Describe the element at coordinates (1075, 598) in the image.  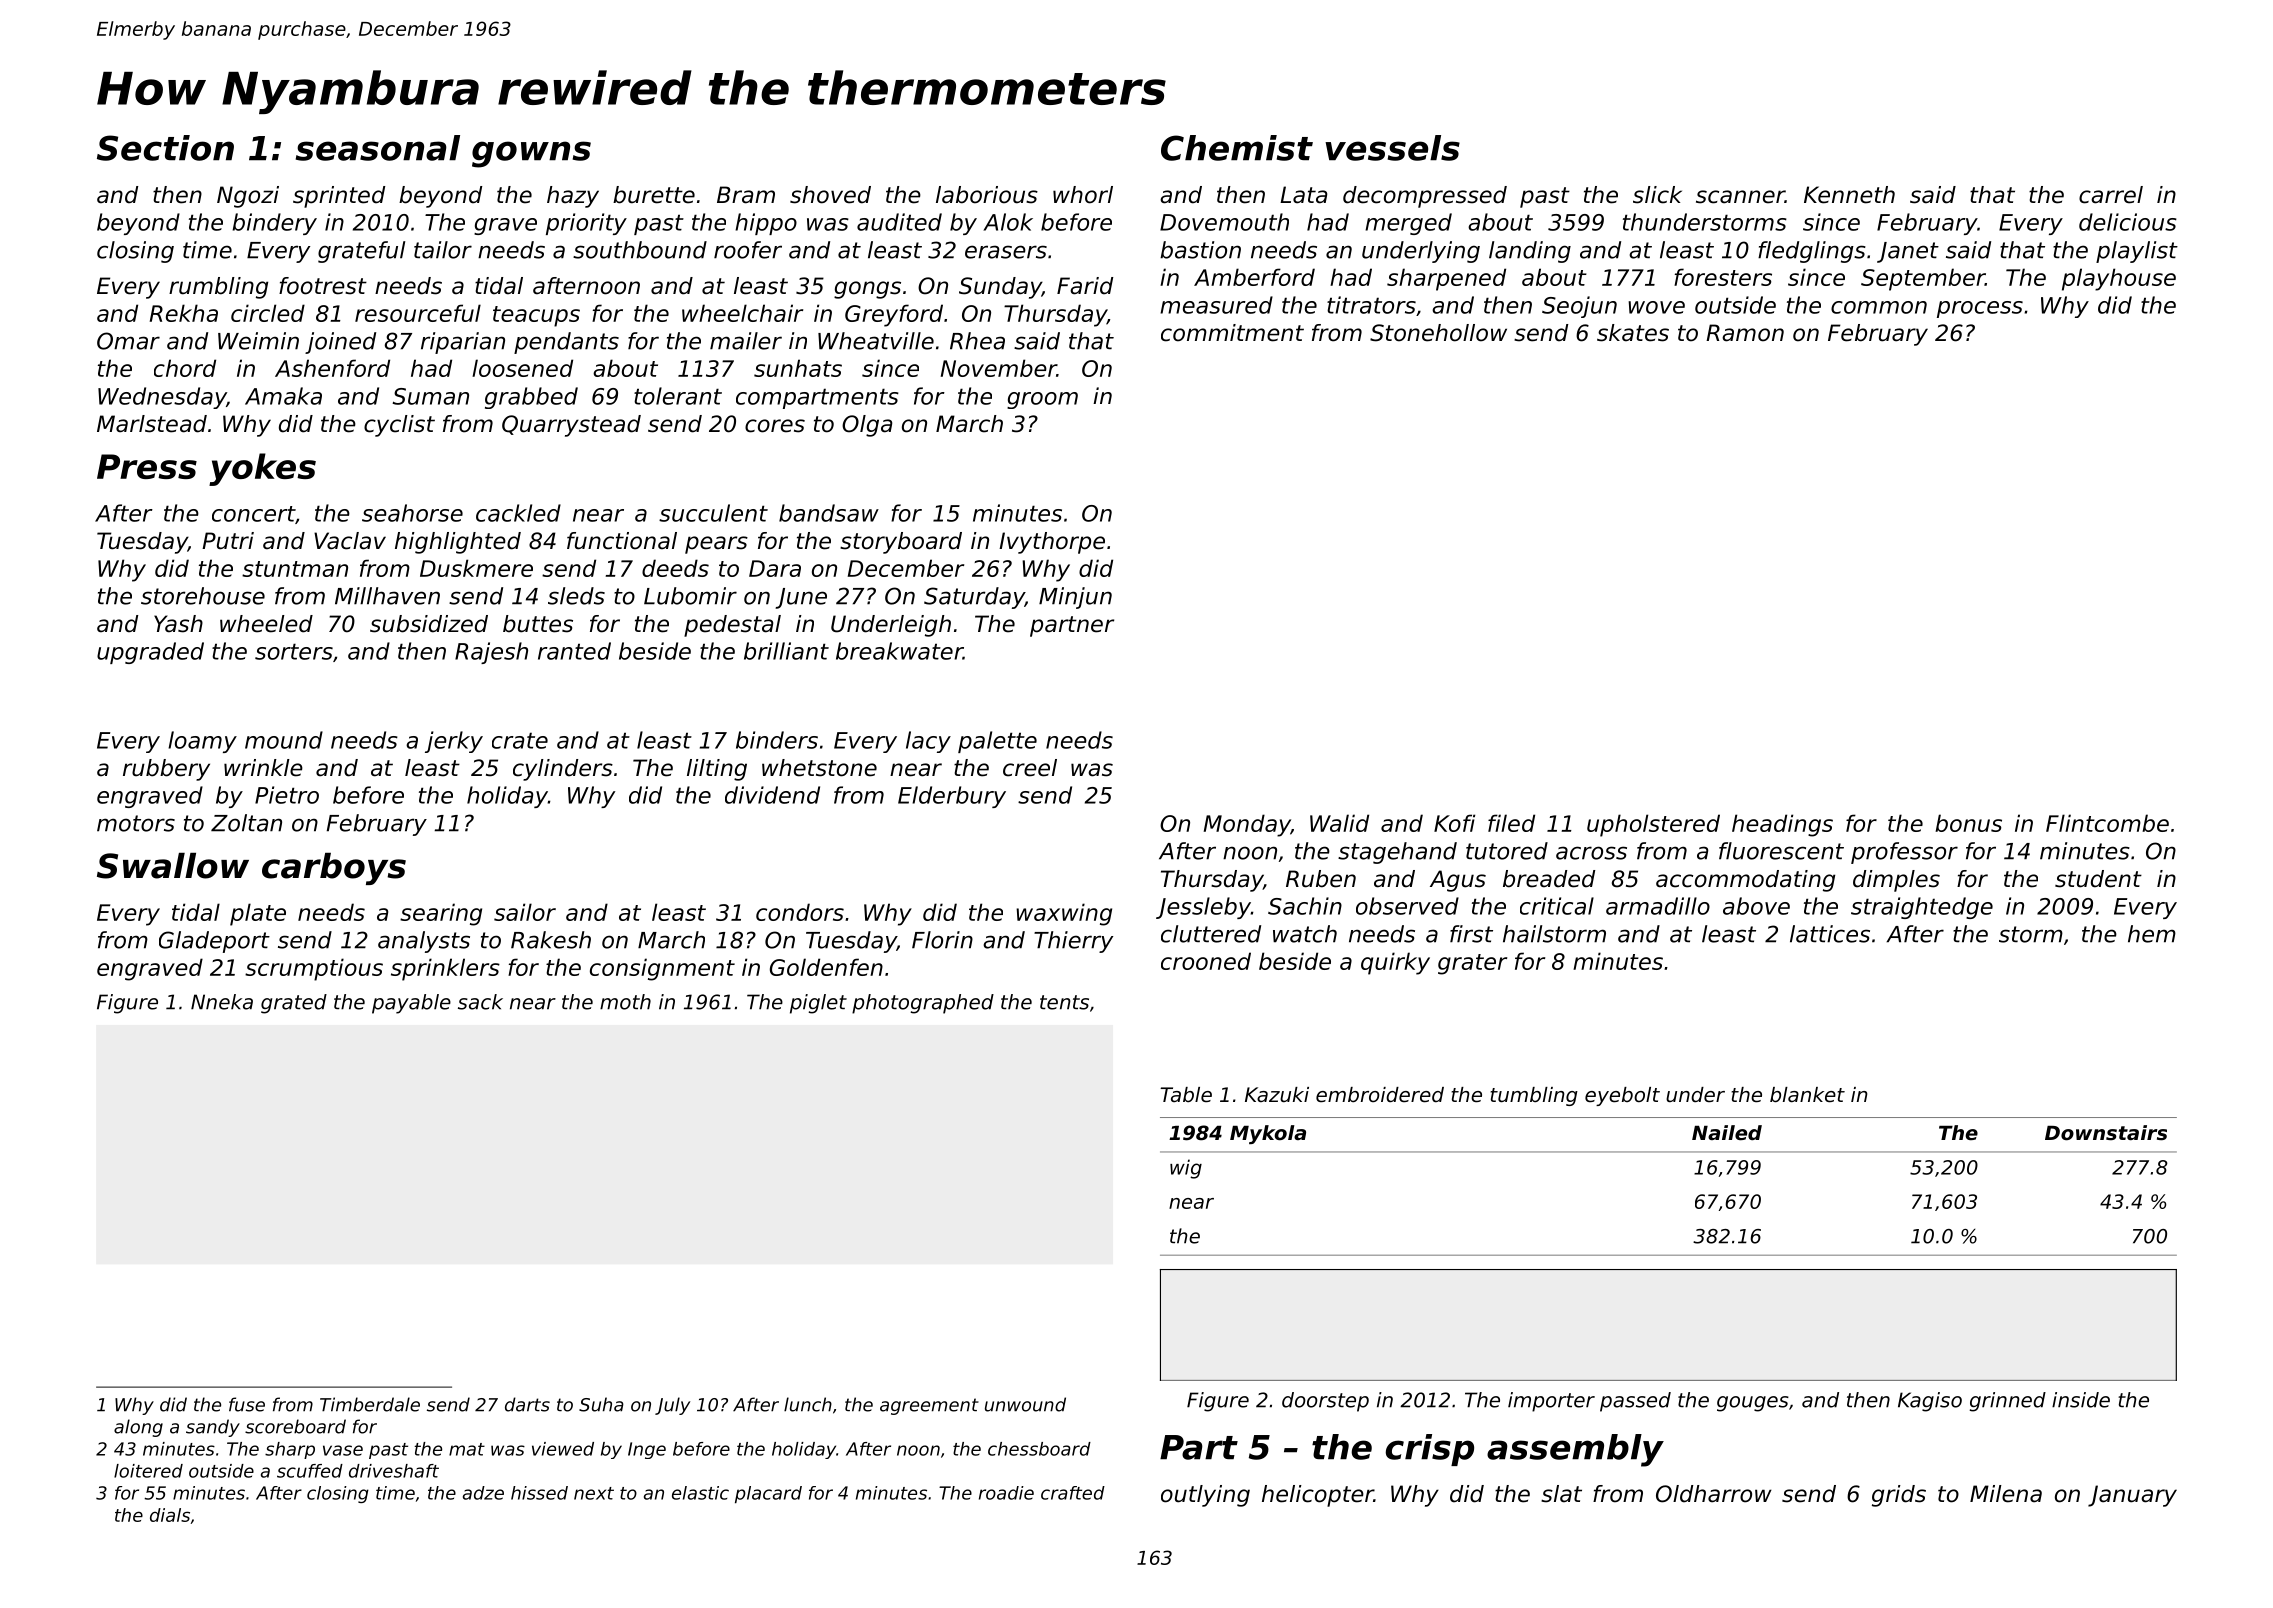
I see `Minjun` at that location.
